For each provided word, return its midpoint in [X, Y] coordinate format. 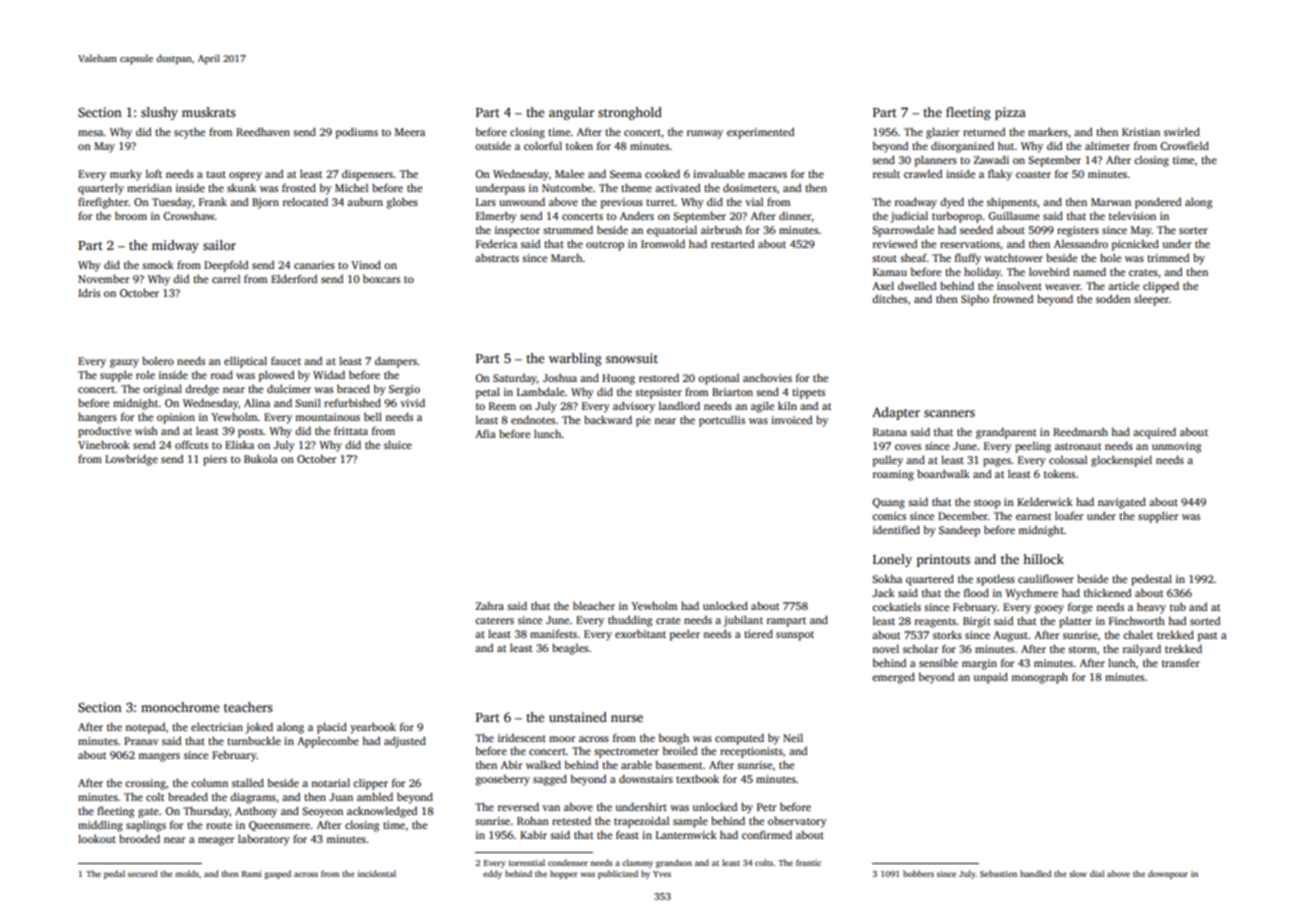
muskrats [209, 112]
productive [104, 432]
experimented [760, 133]
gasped [277, 874]
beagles [570, 649]
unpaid [991, 678]
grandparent [1006, 433]
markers [1048, 131]
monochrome [180, 707]
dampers [396, 362]
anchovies [767, 378]
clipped [1161, 287]
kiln [787, 405]
